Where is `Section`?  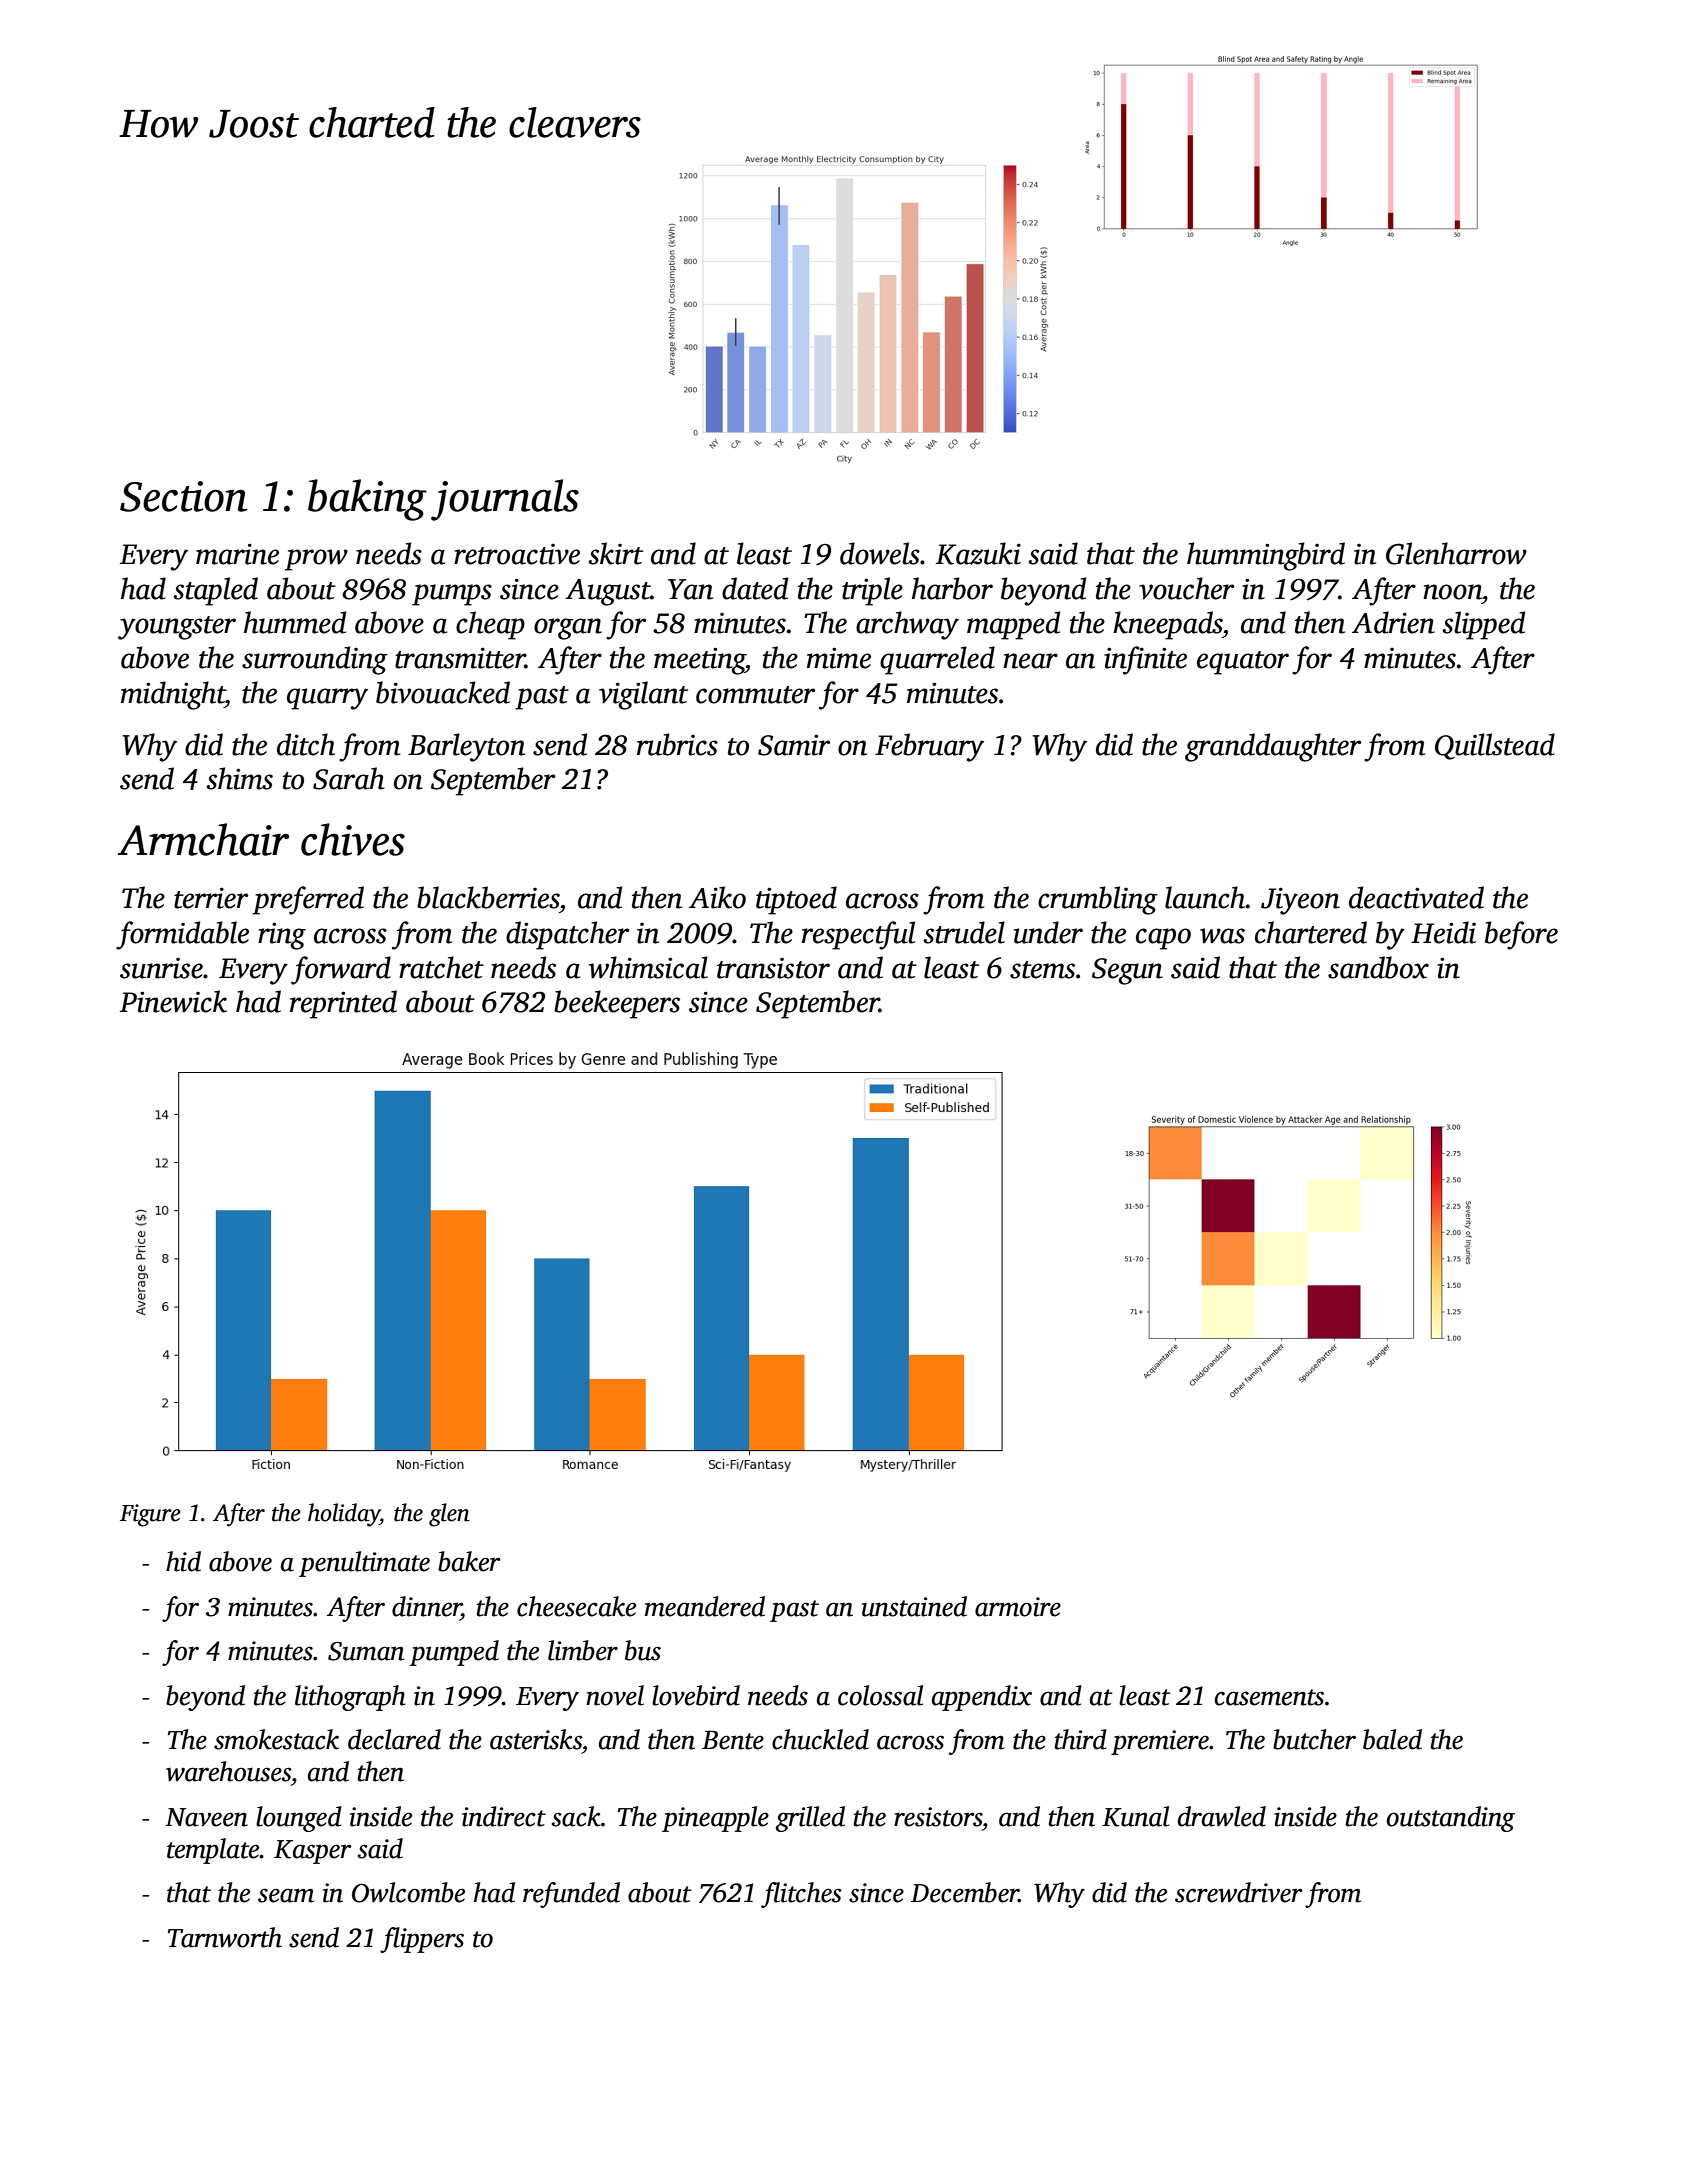 Section is located at coordinates (183, 496).
